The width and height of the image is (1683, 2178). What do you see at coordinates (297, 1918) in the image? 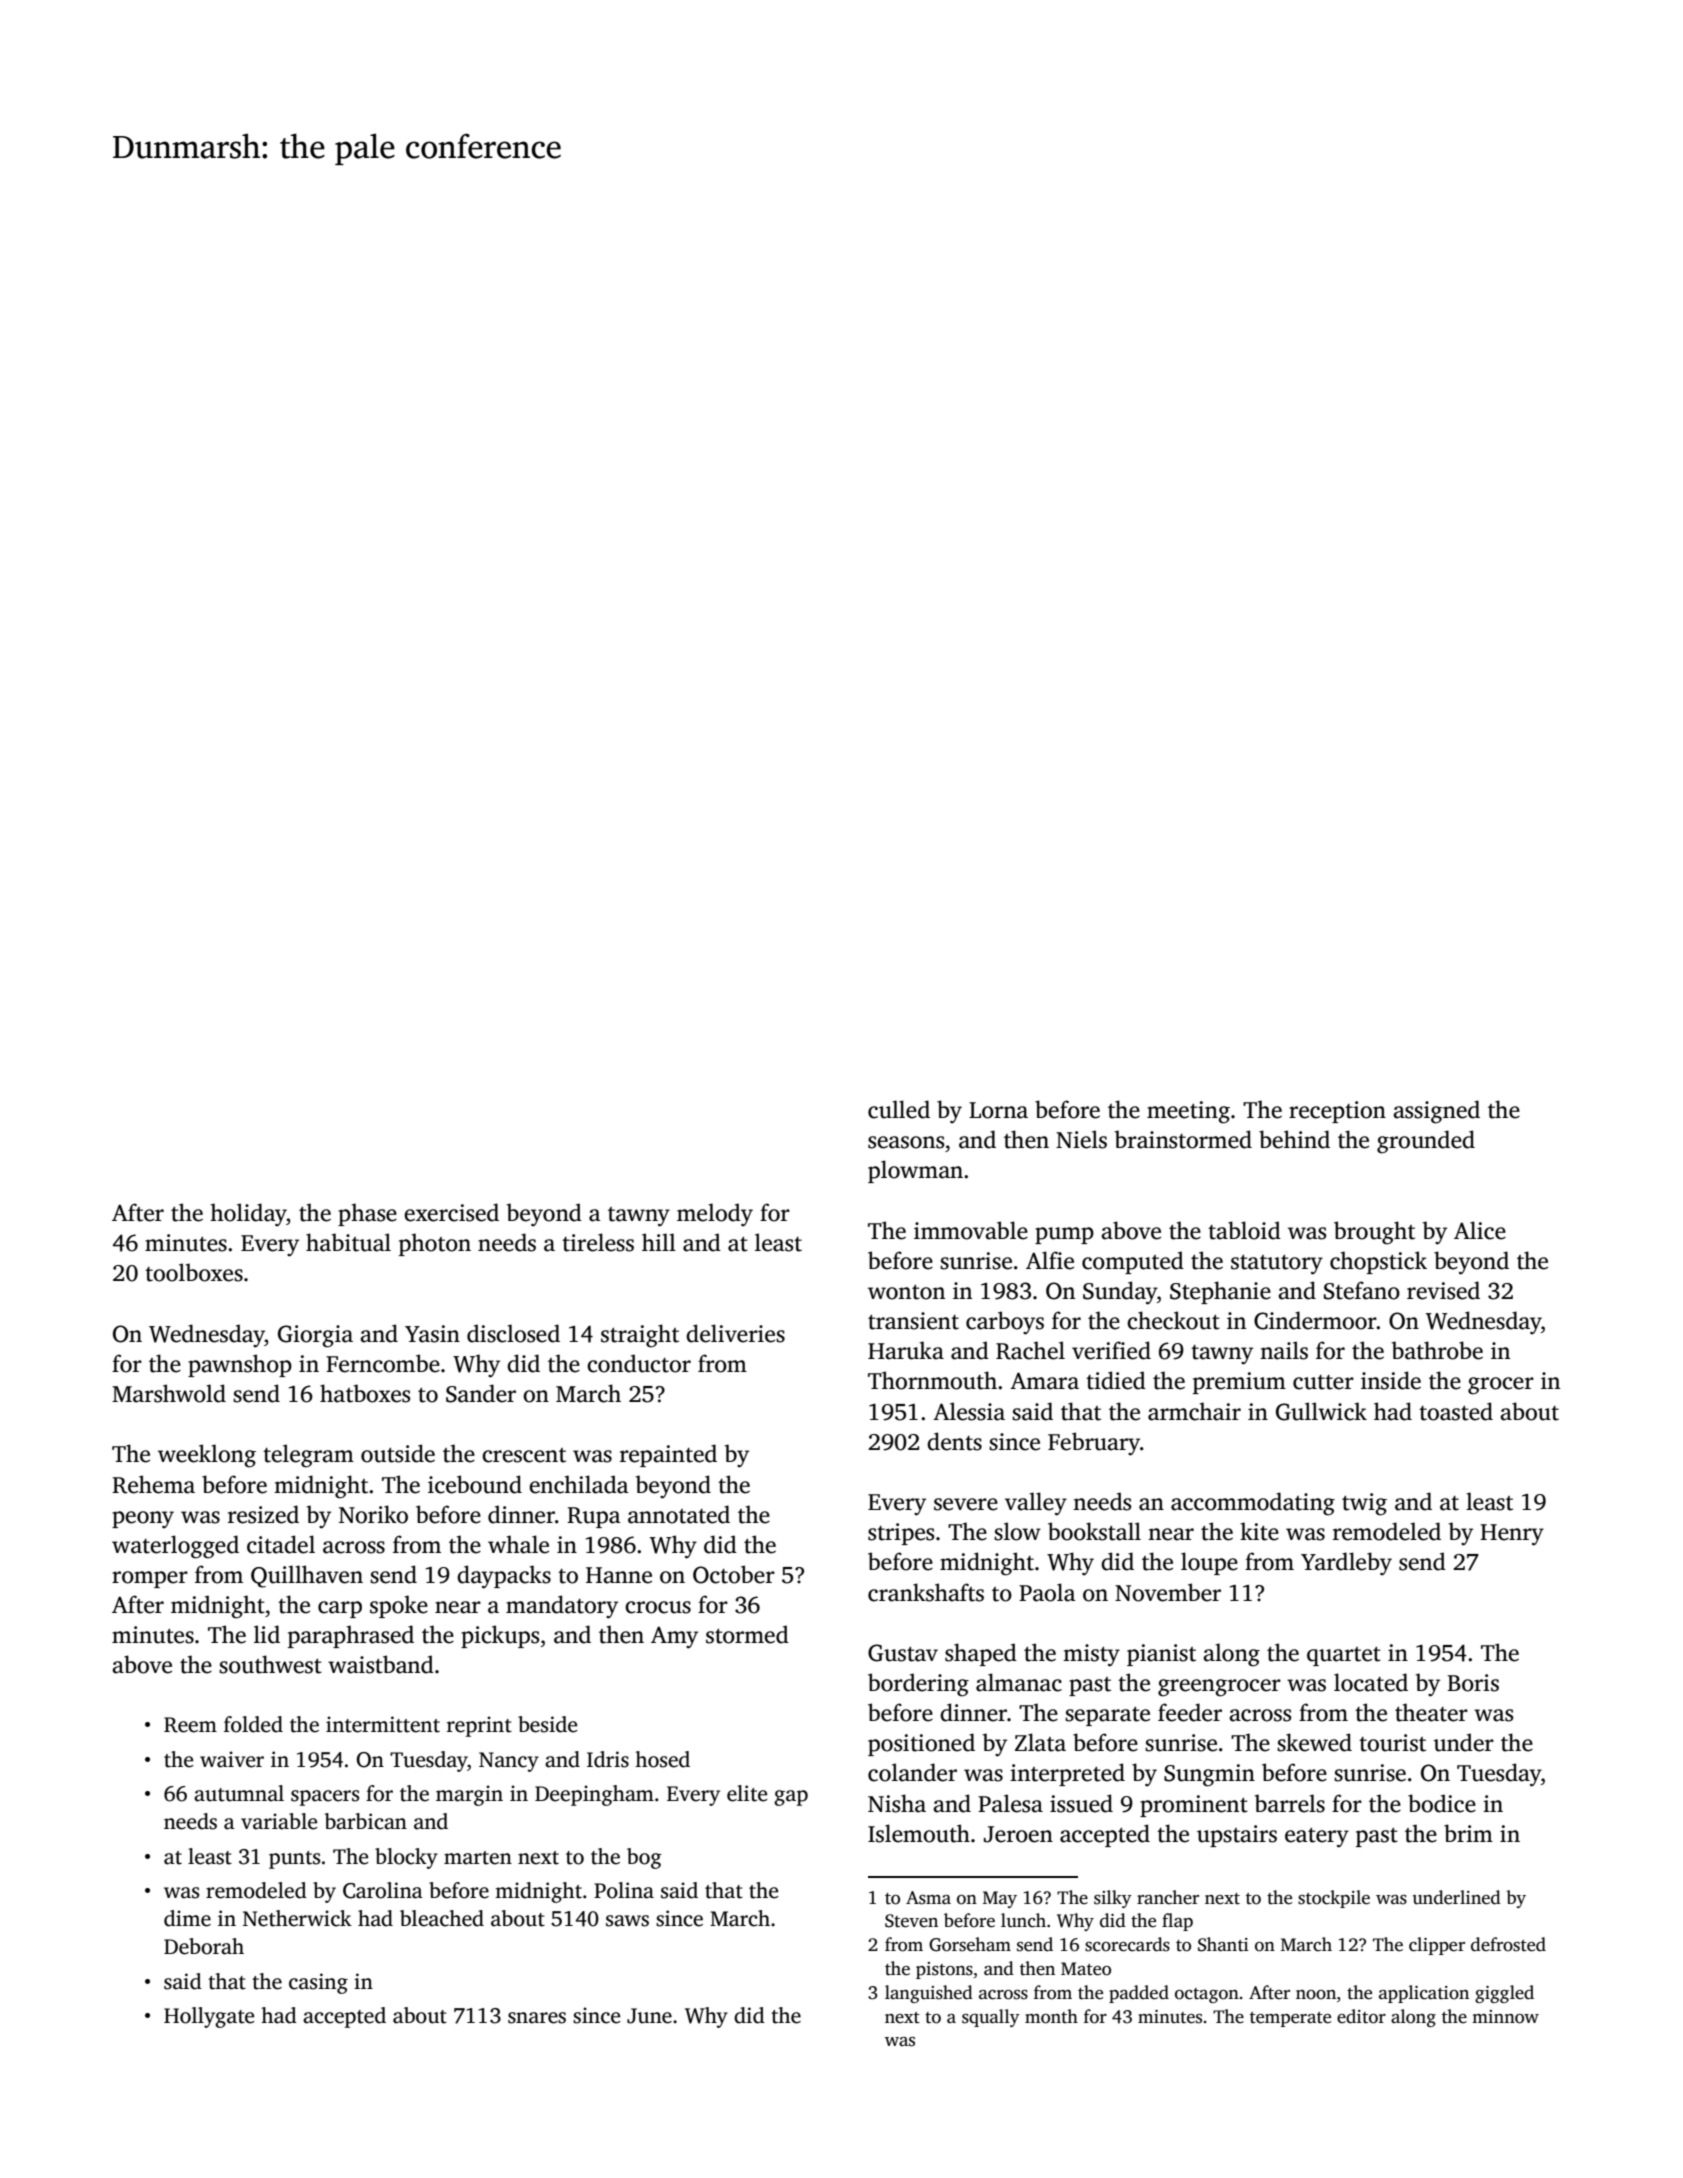
I see `Netherwick` at bounding box center [297, 1918].
